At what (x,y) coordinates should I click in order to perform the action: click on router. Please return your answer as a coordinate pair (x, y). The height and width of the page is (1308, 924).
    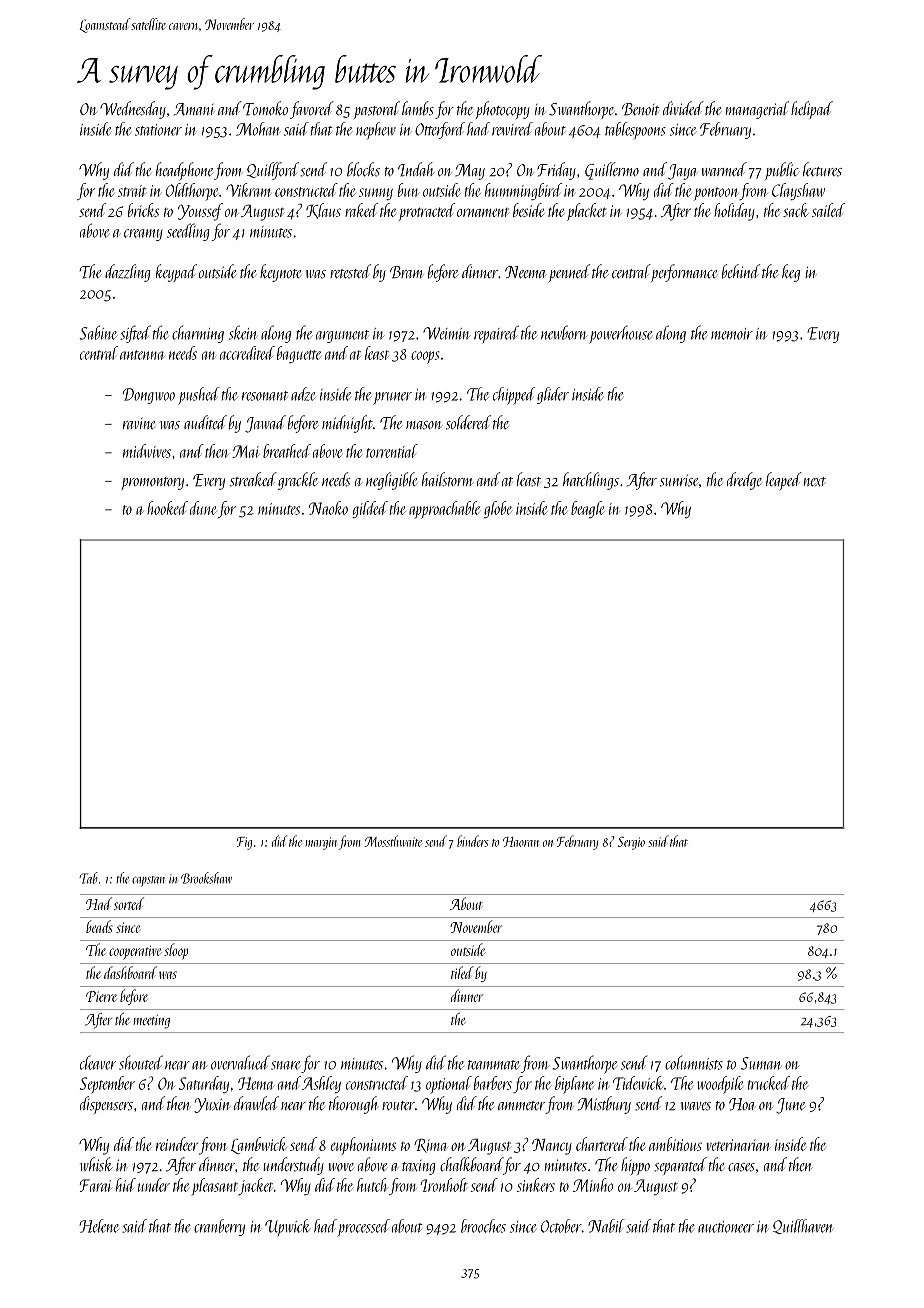
    Looking at the image, I should click on (398, 1106).
